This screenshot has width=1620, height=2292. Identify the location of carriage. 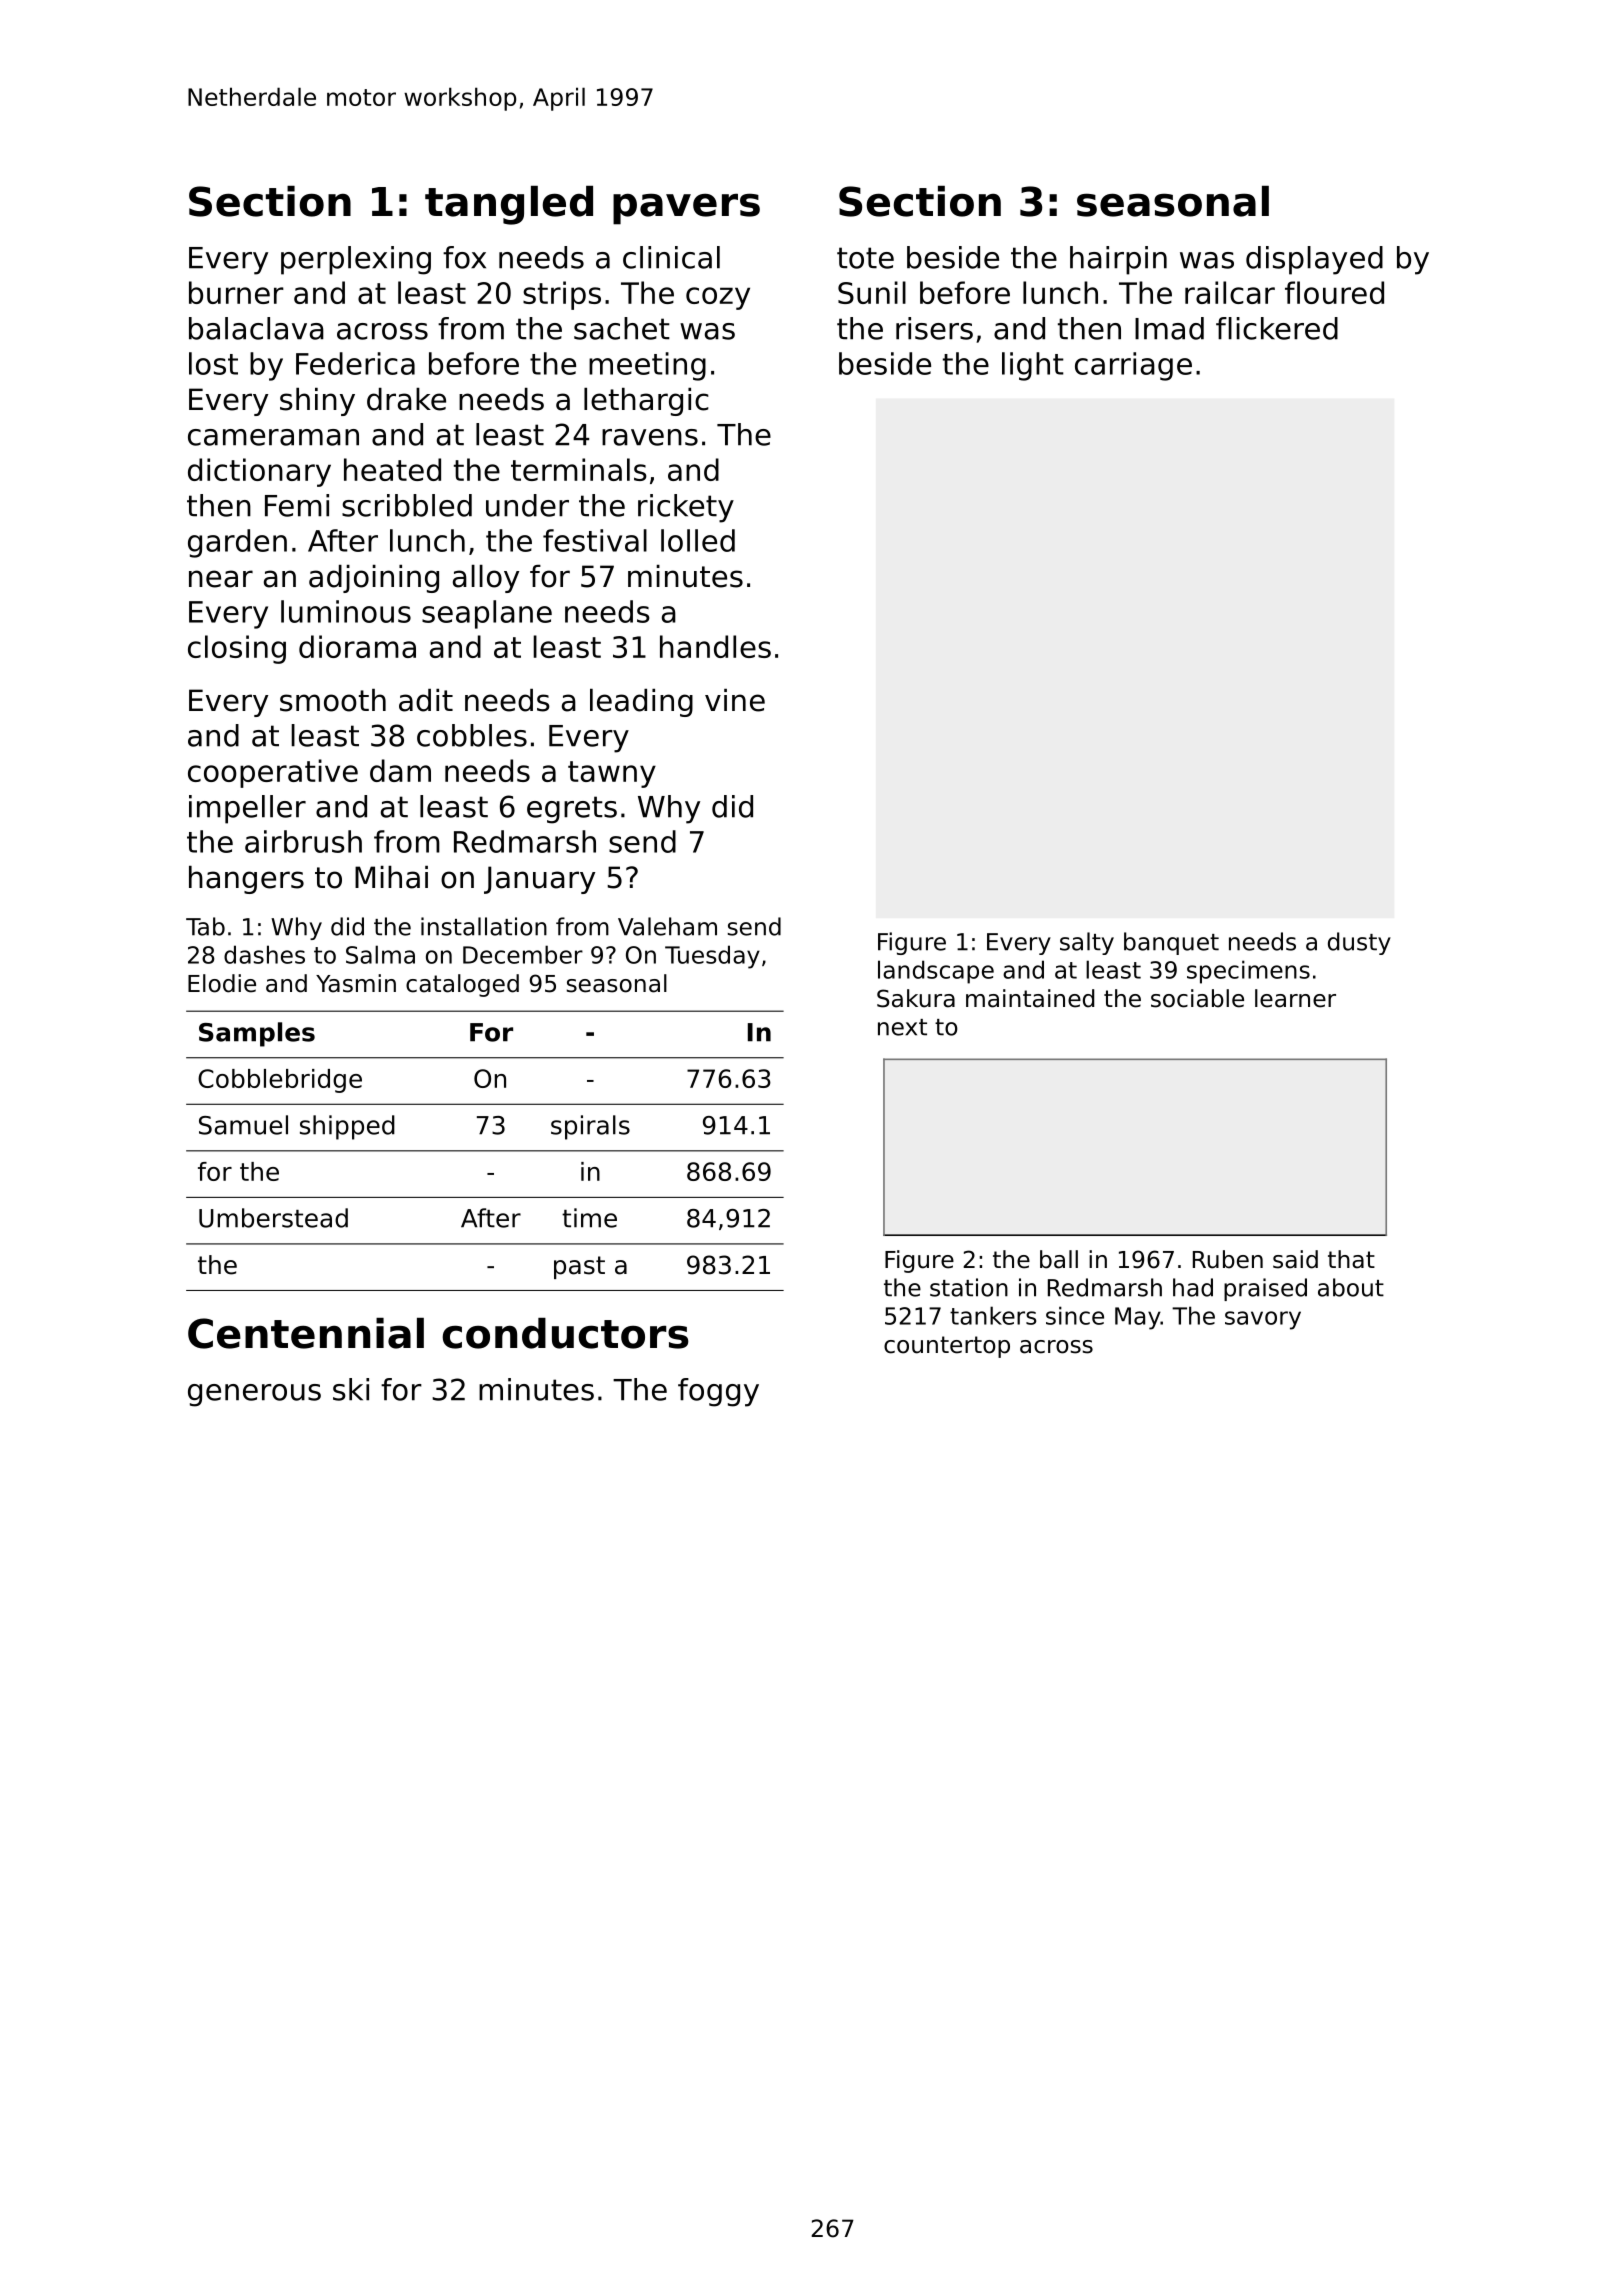
(1133, 366).
